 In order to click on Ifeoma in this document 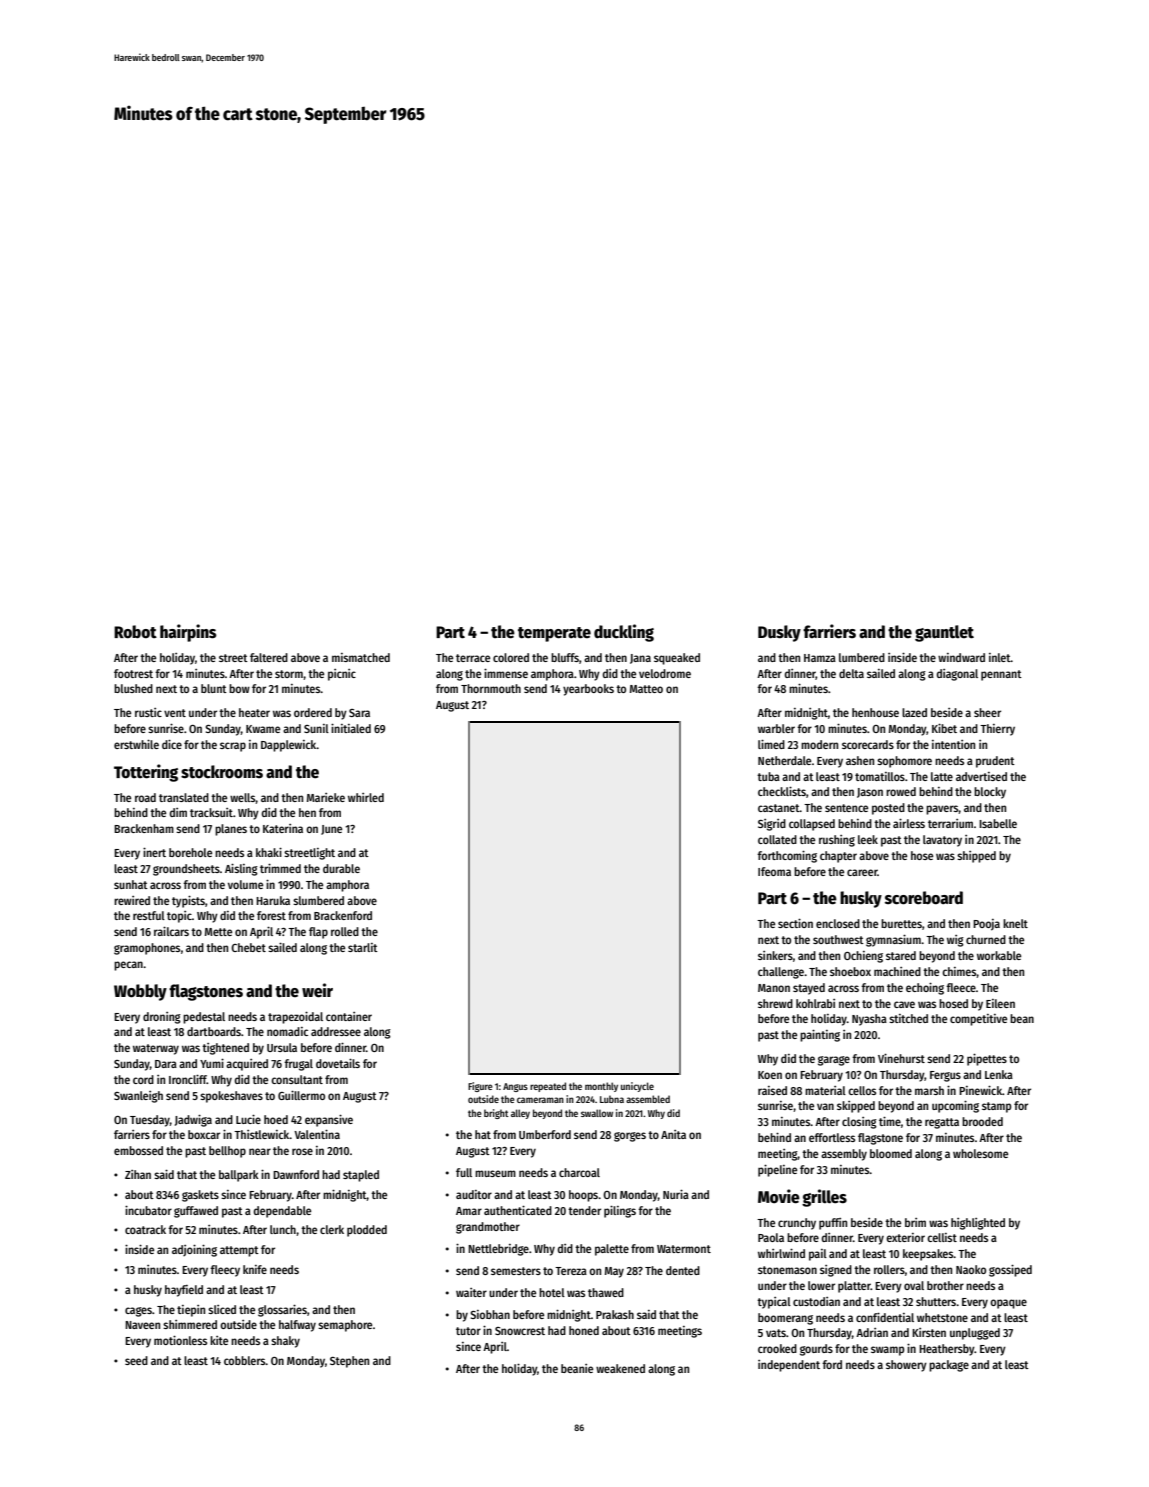, I will do `click(774, 871)`.
